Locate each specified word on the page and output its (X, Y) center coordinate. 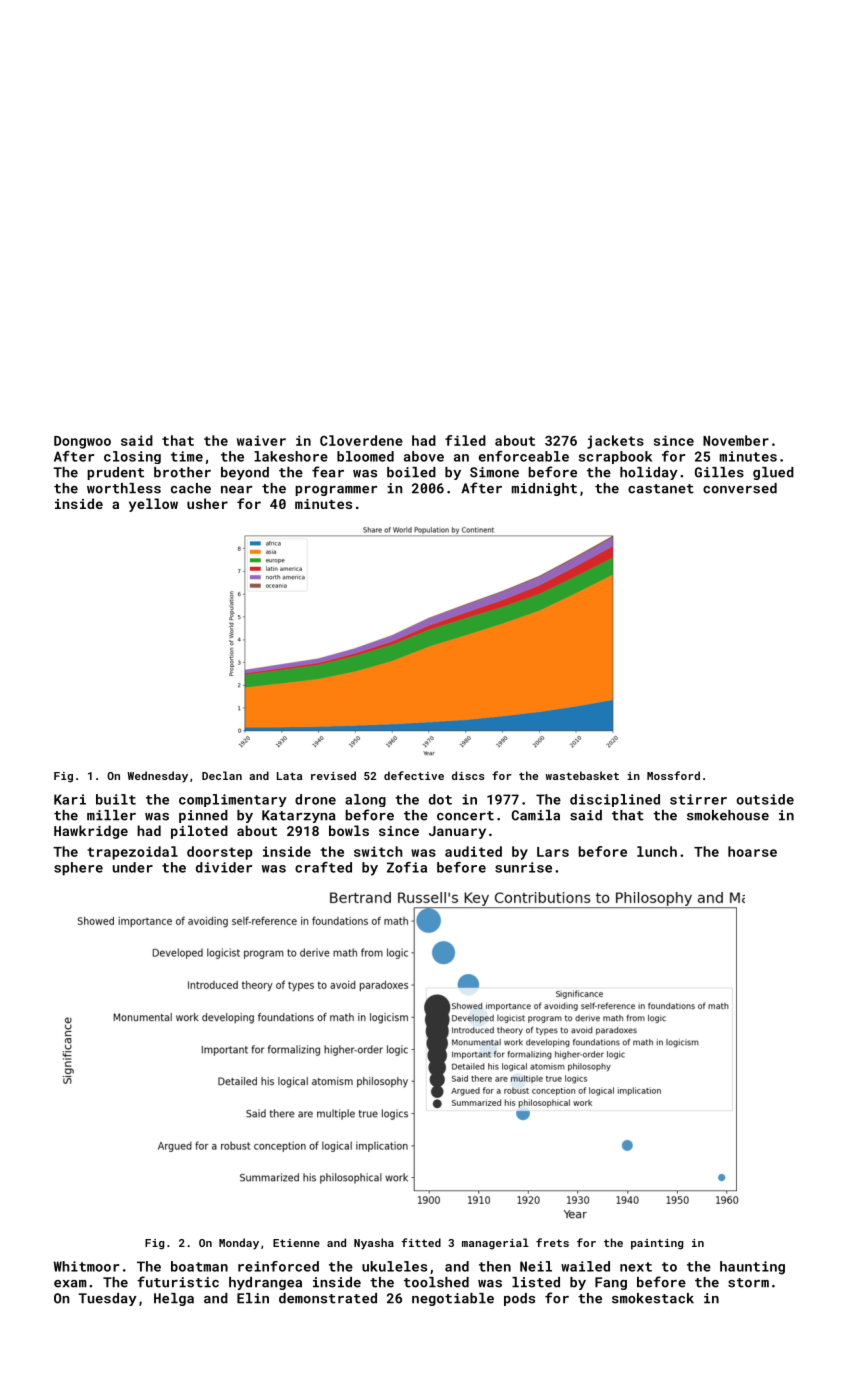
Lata (289, 776)
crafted (323, 867)
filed (465, 440)
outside (765, 799)
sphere (78, 869)
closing (132, 457)
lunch (657, 851)
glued (773, 473)
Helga (174, 1299)
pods (519, 1299)
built (116, 799)
